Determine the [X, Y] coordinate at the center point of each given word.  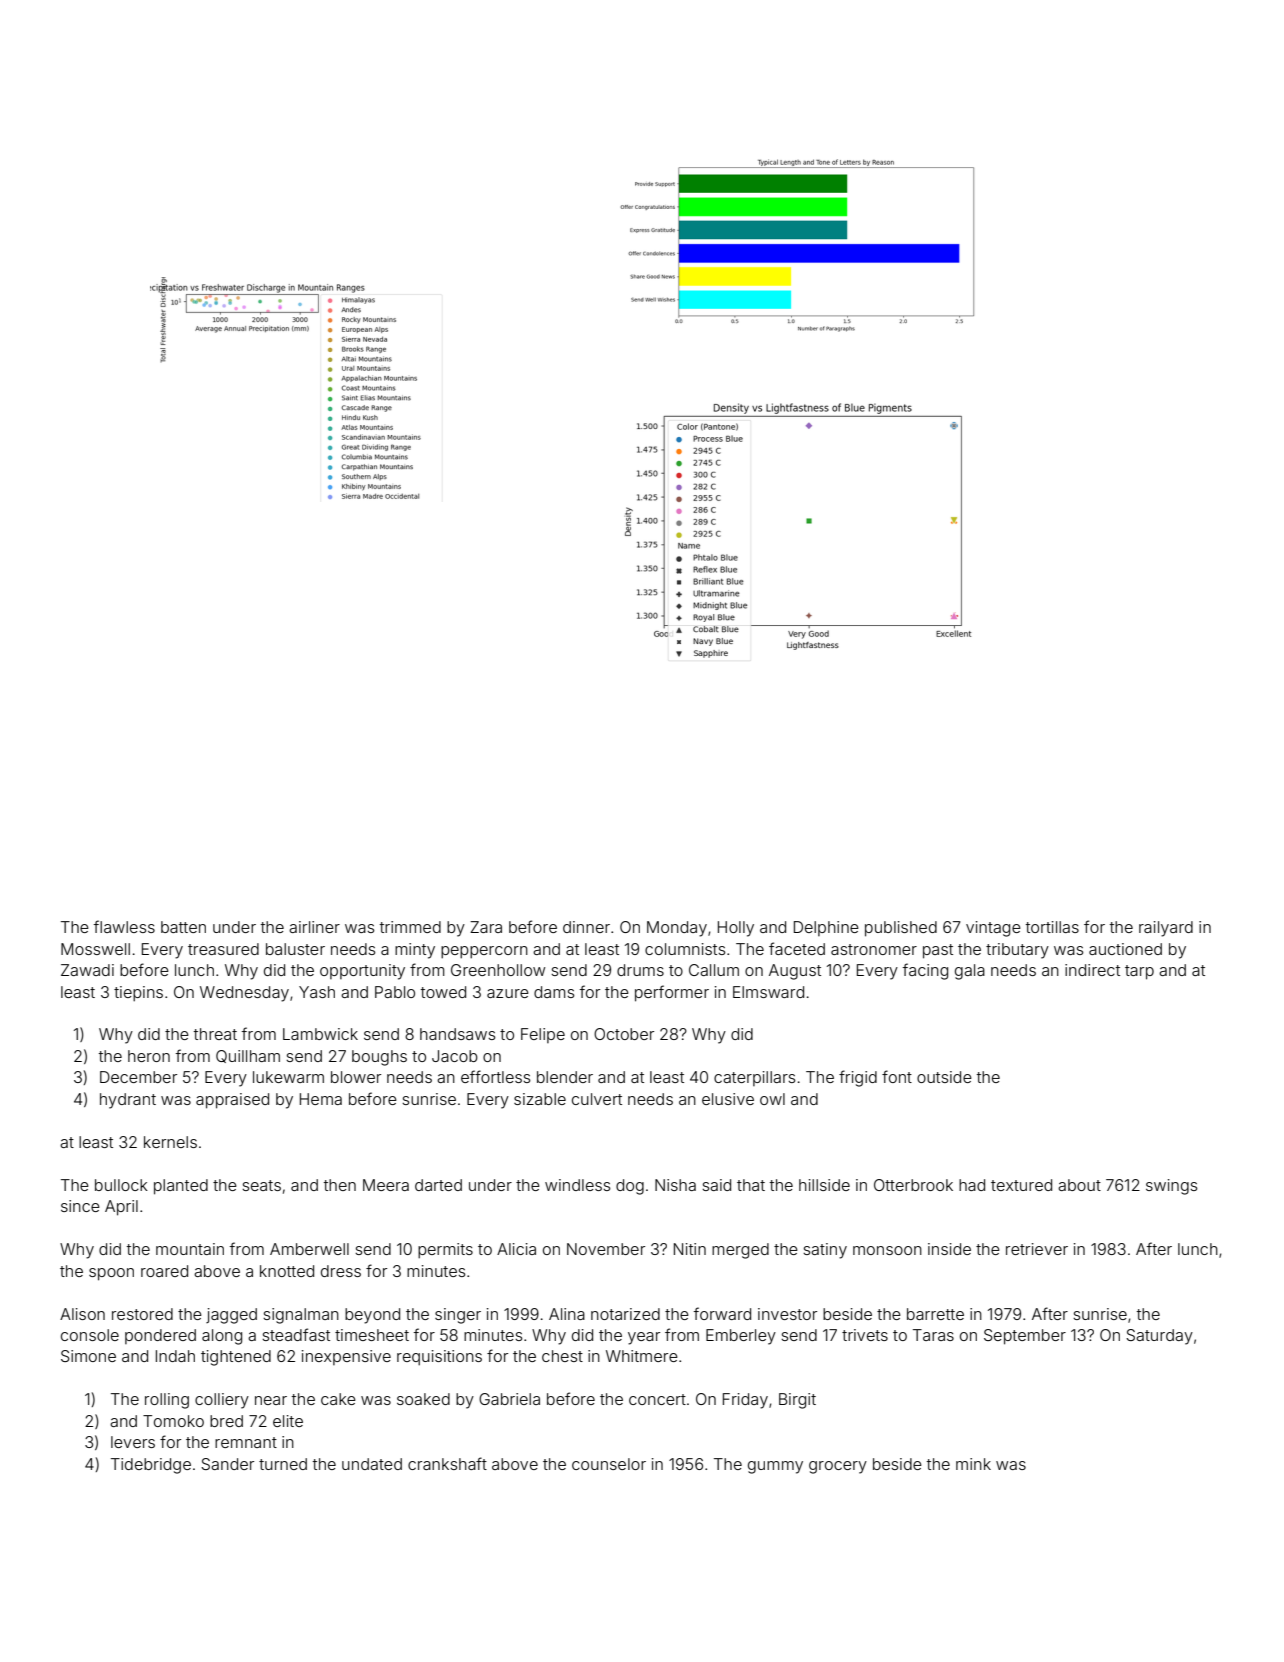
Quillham [248, 1056]
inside [949, 1249]
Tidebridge [151, 1466]
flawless [124, 926]
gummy [775, 1467]
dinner [586, 927]
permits [445, 1250]
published [901, 929]
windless [577, 1185]
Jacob [455, 1056]
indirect [1092, 970]
